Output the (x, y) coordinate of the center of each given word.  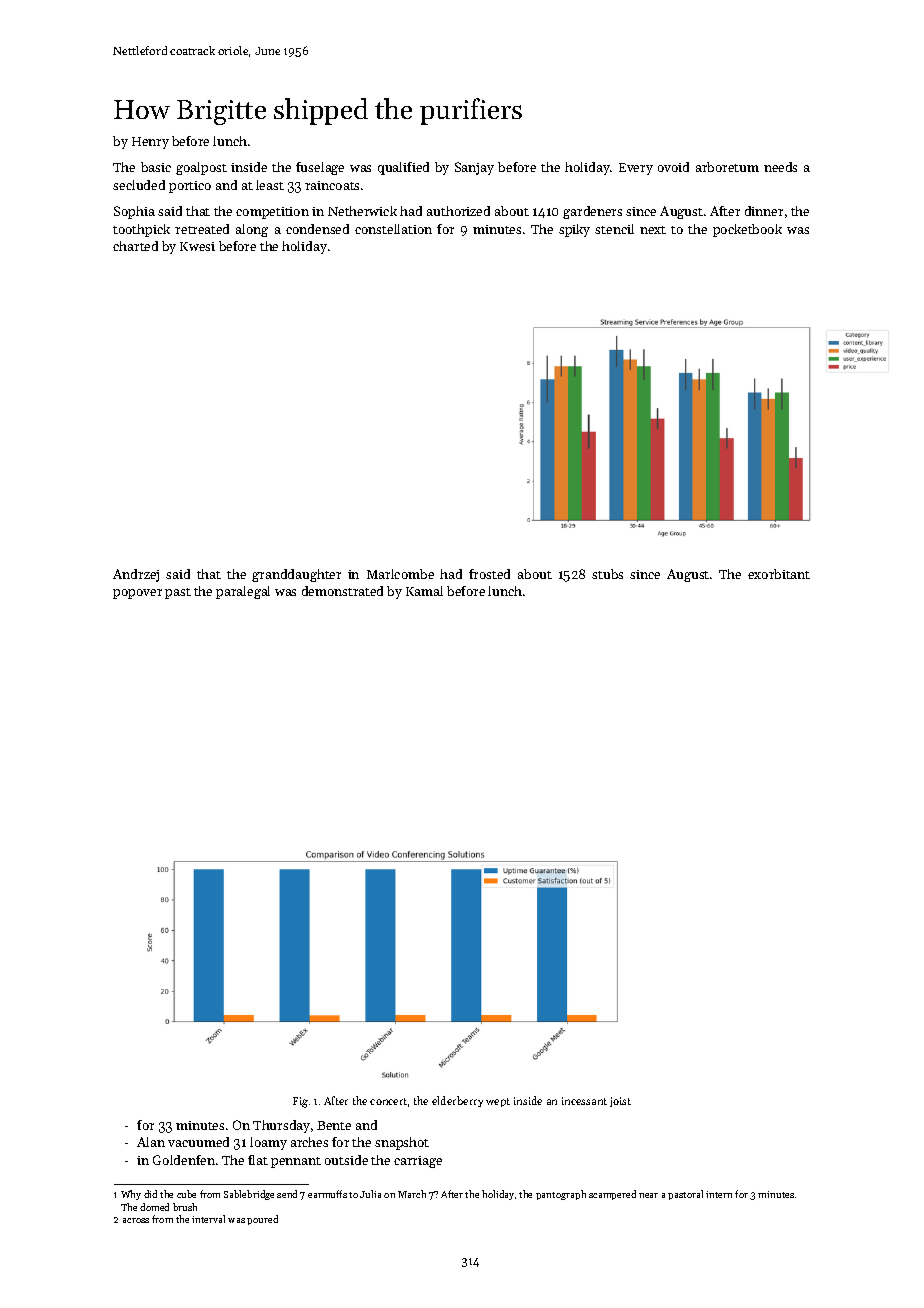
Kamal (424, 591)
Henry (150, 143)
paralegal (243, 592)
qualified (403, 168)
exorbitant (779, 574)
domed (154, 1207)
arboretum (727, 167)
